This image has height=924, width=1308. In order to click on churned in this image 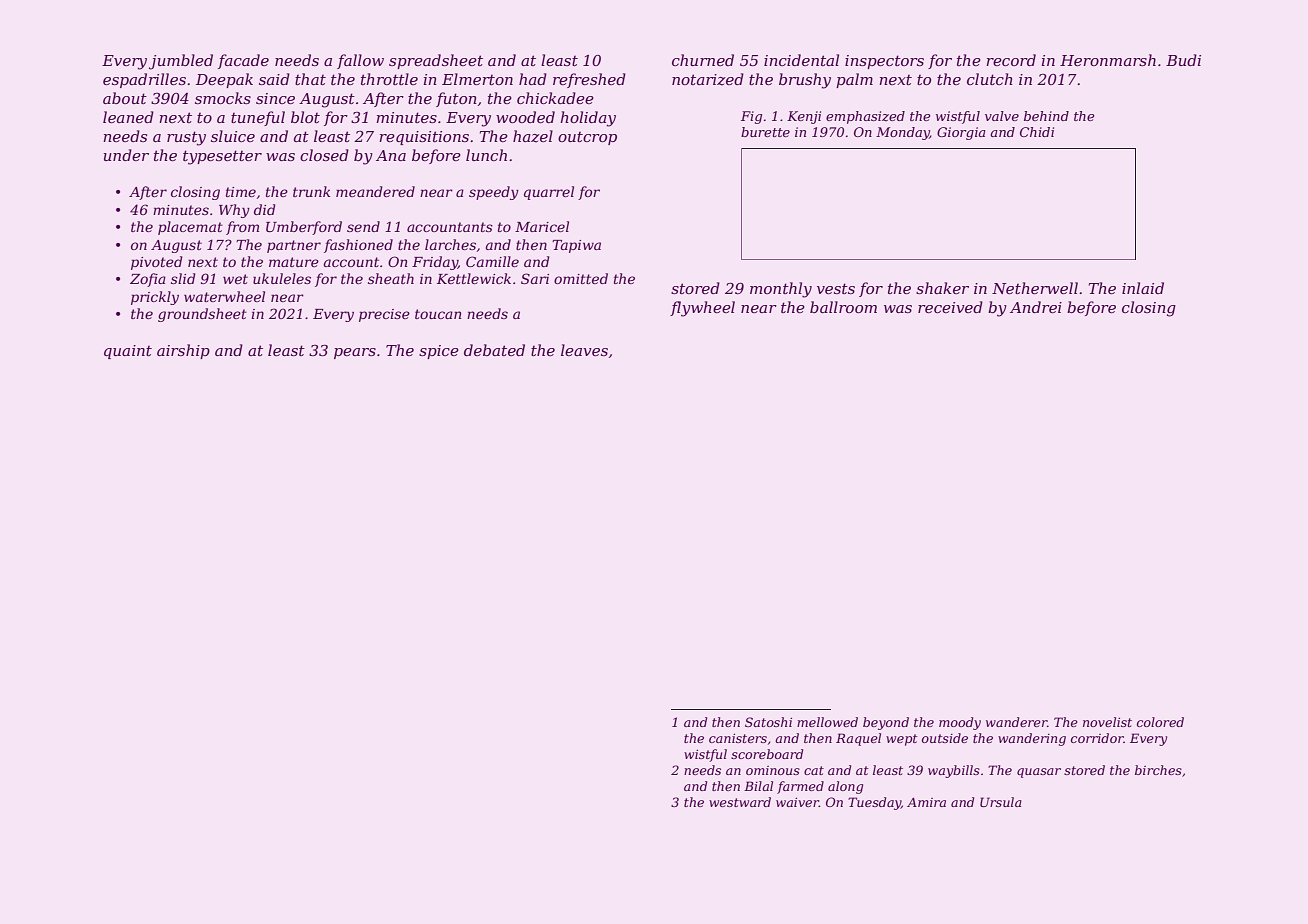, I will do `click(703, 60)`.
